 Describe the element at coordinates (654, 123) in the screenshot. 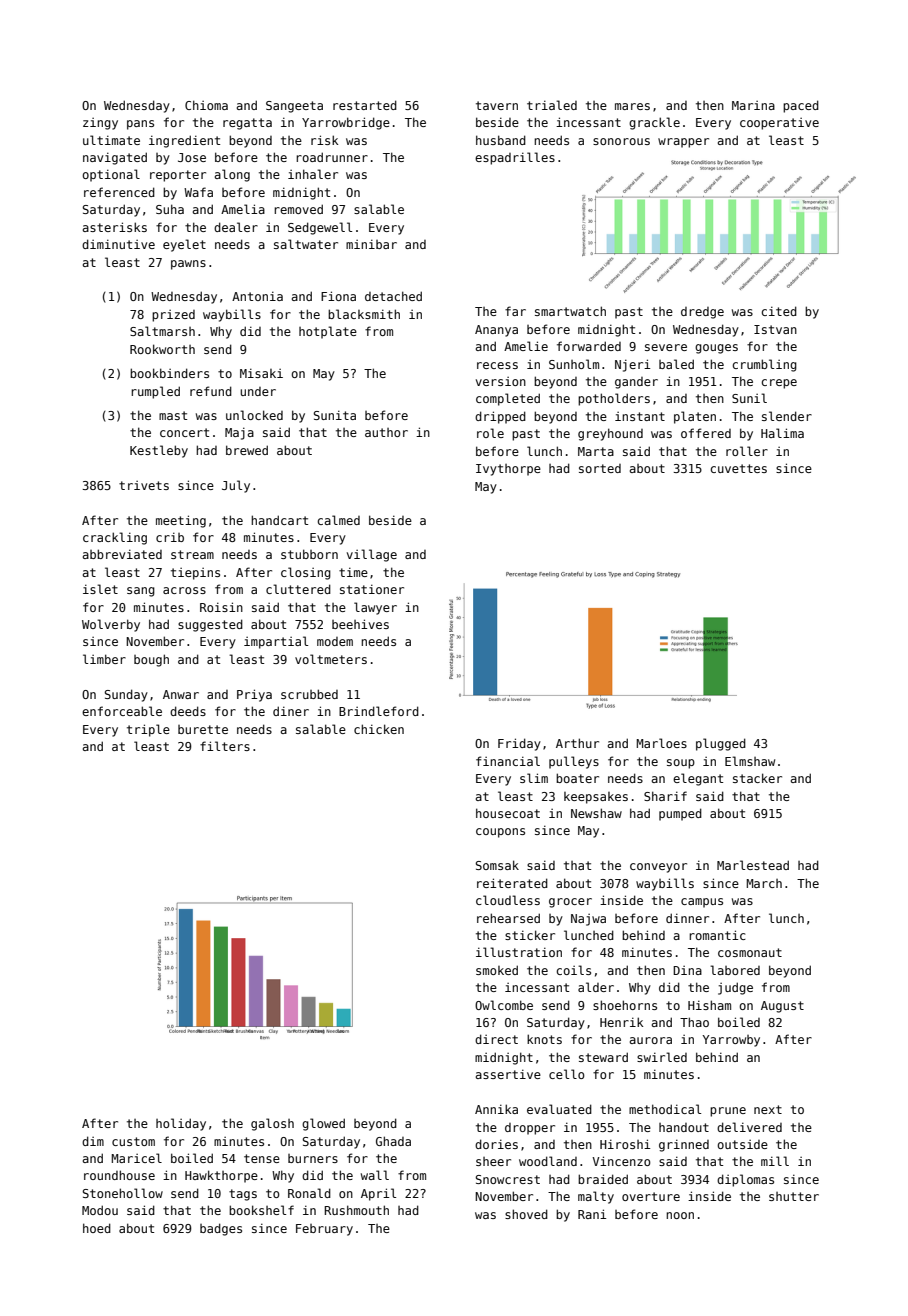

I see `grackle` at that location.
